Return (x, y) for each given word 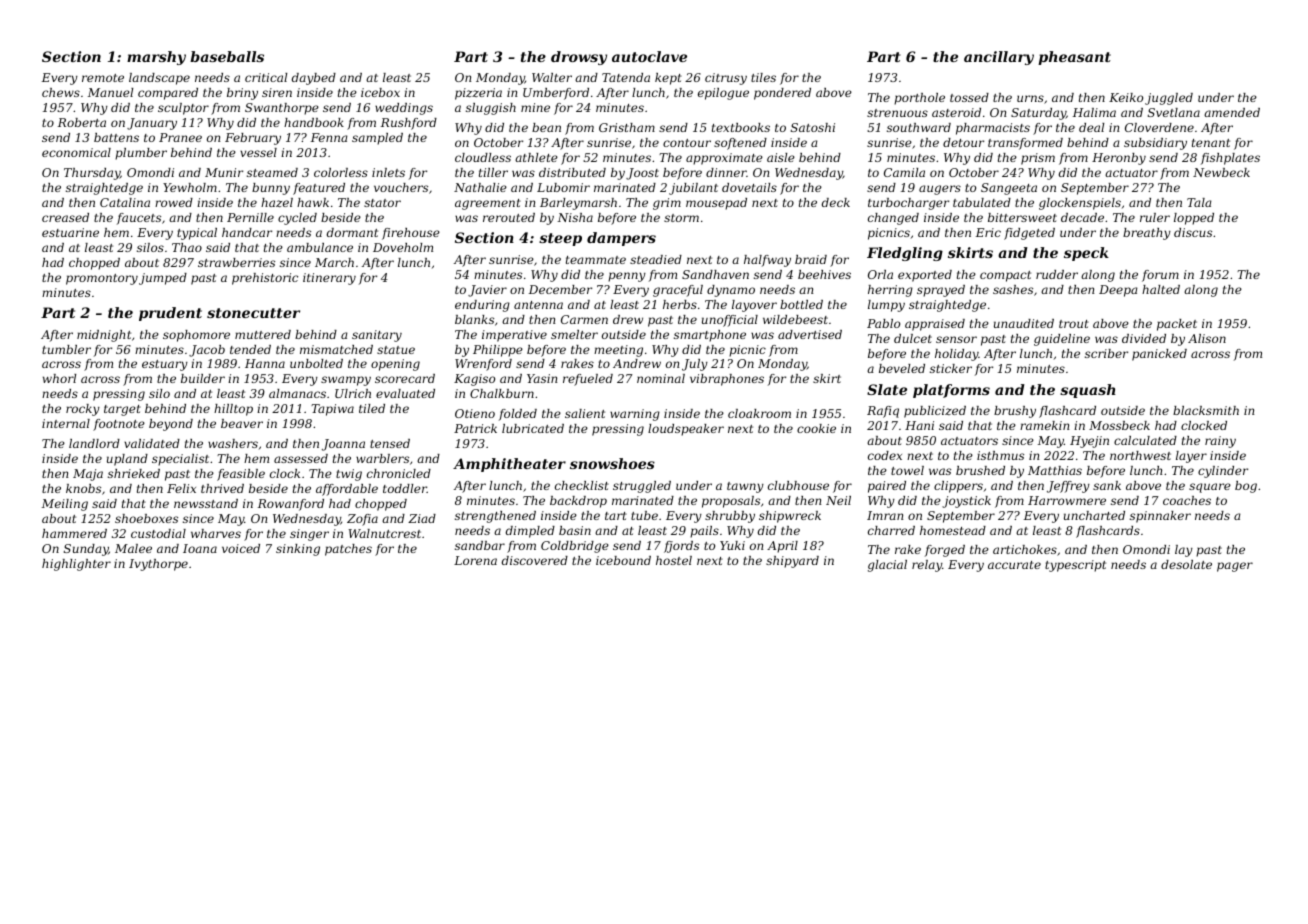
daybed (314, 79)
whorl (59, 378)
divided (1144, 338)
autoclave (649, 56)
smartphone (710, 336)
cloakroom (759, 413)
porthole (919, 99)
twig (349, 475)
